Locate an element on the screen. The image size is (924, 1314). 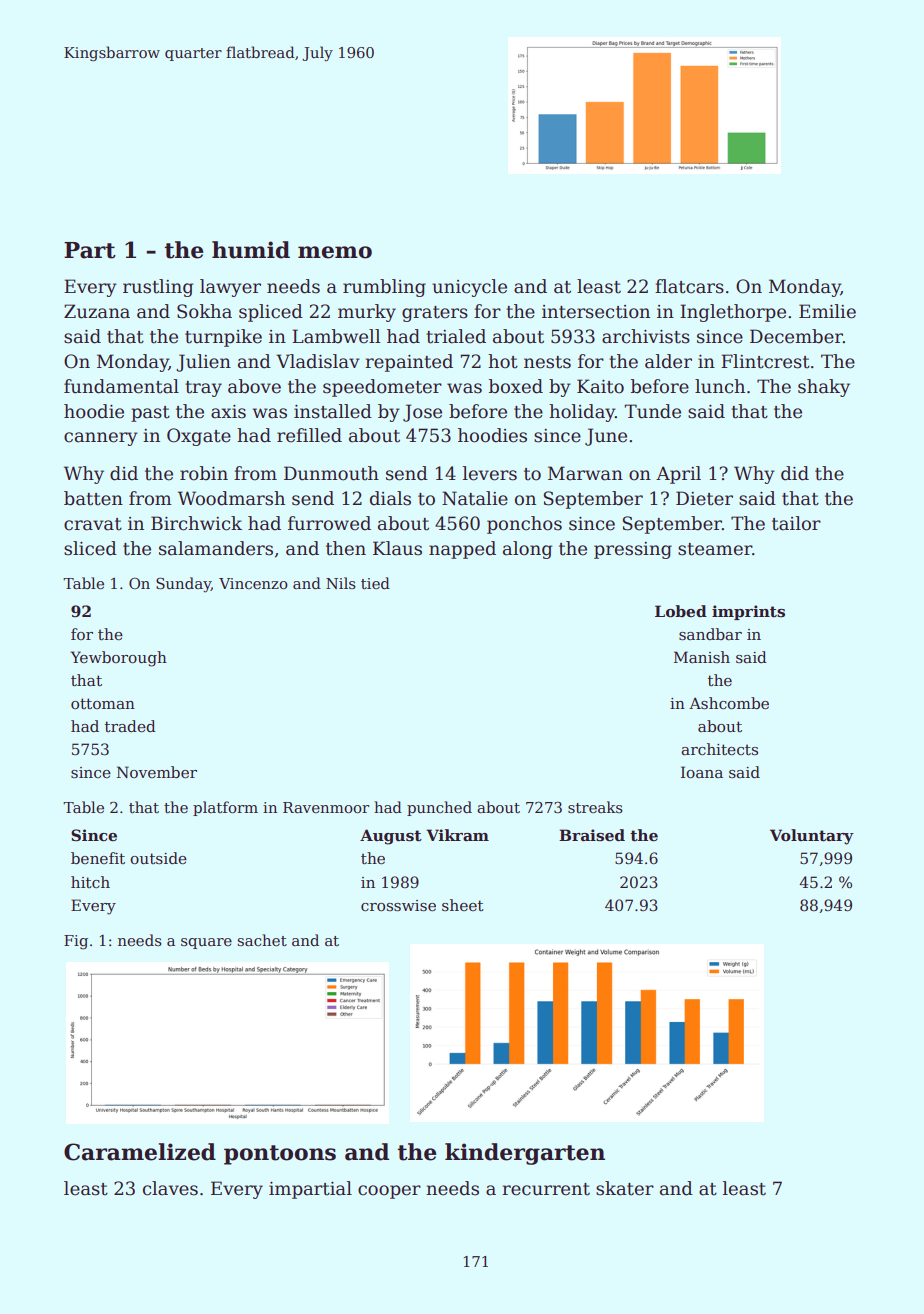
Ashcombe is located at coordinates (729, 703).
